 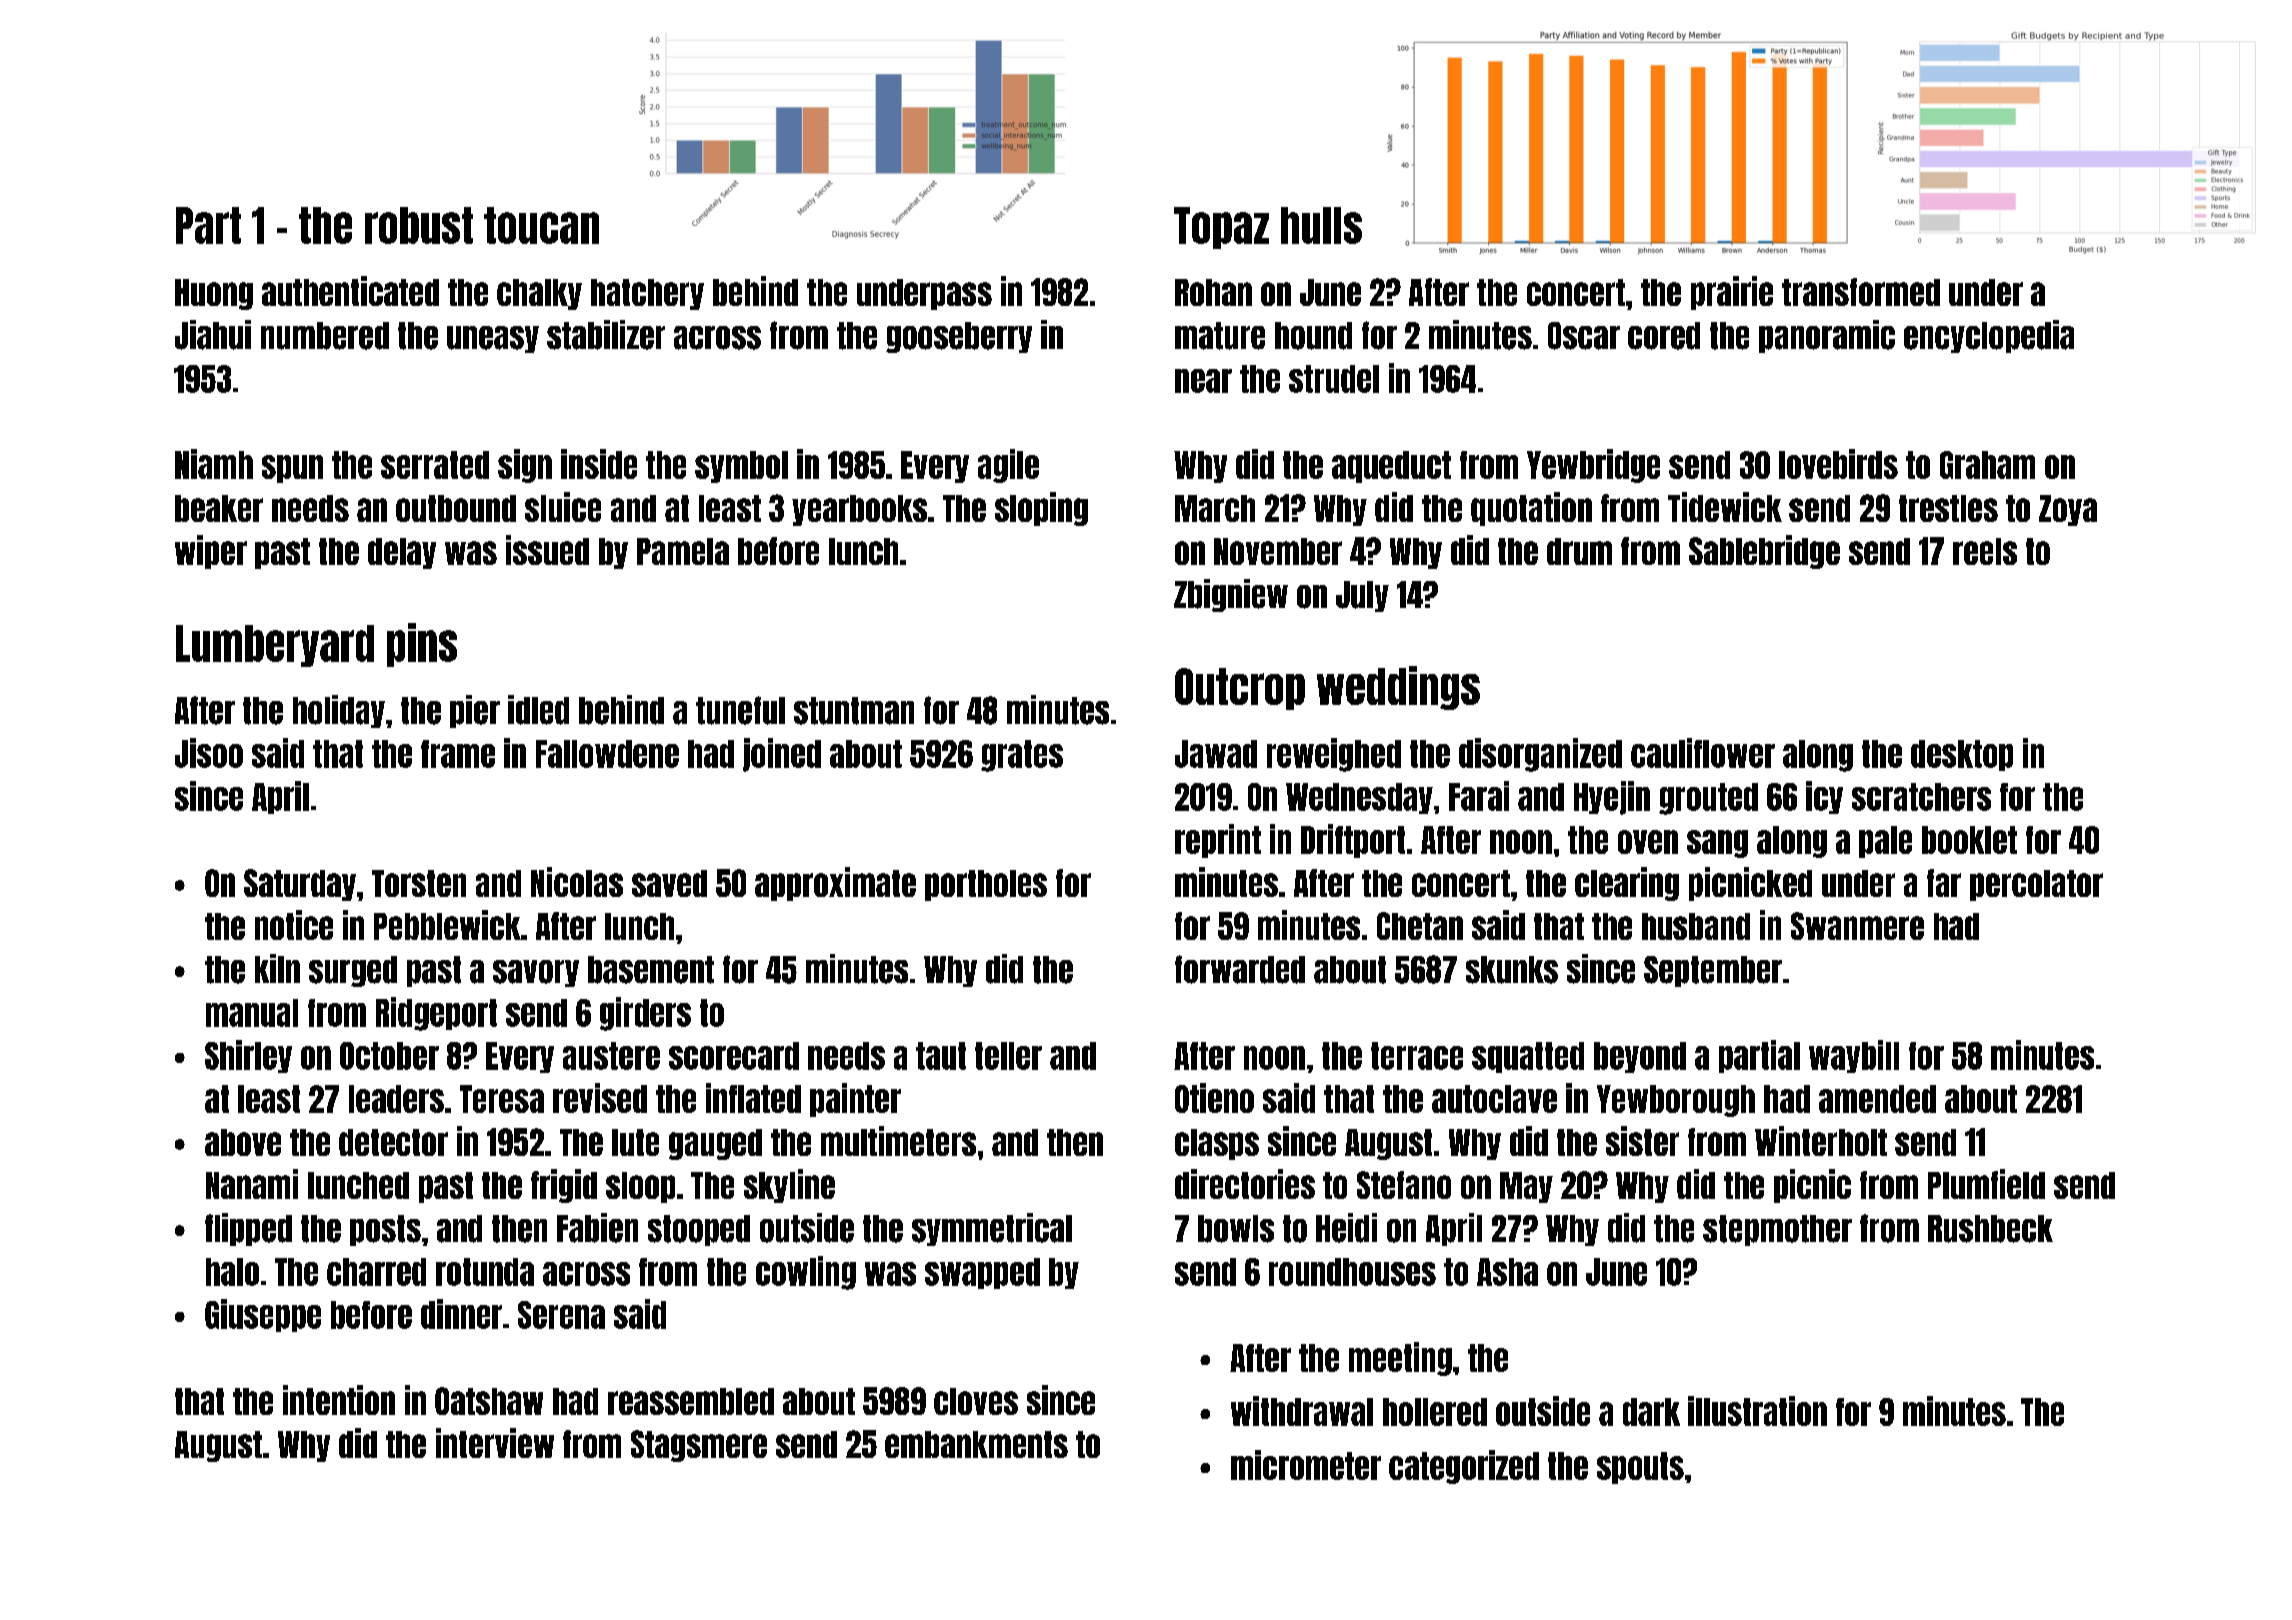 I want to click on intention, so click(x=339, y=1400).
